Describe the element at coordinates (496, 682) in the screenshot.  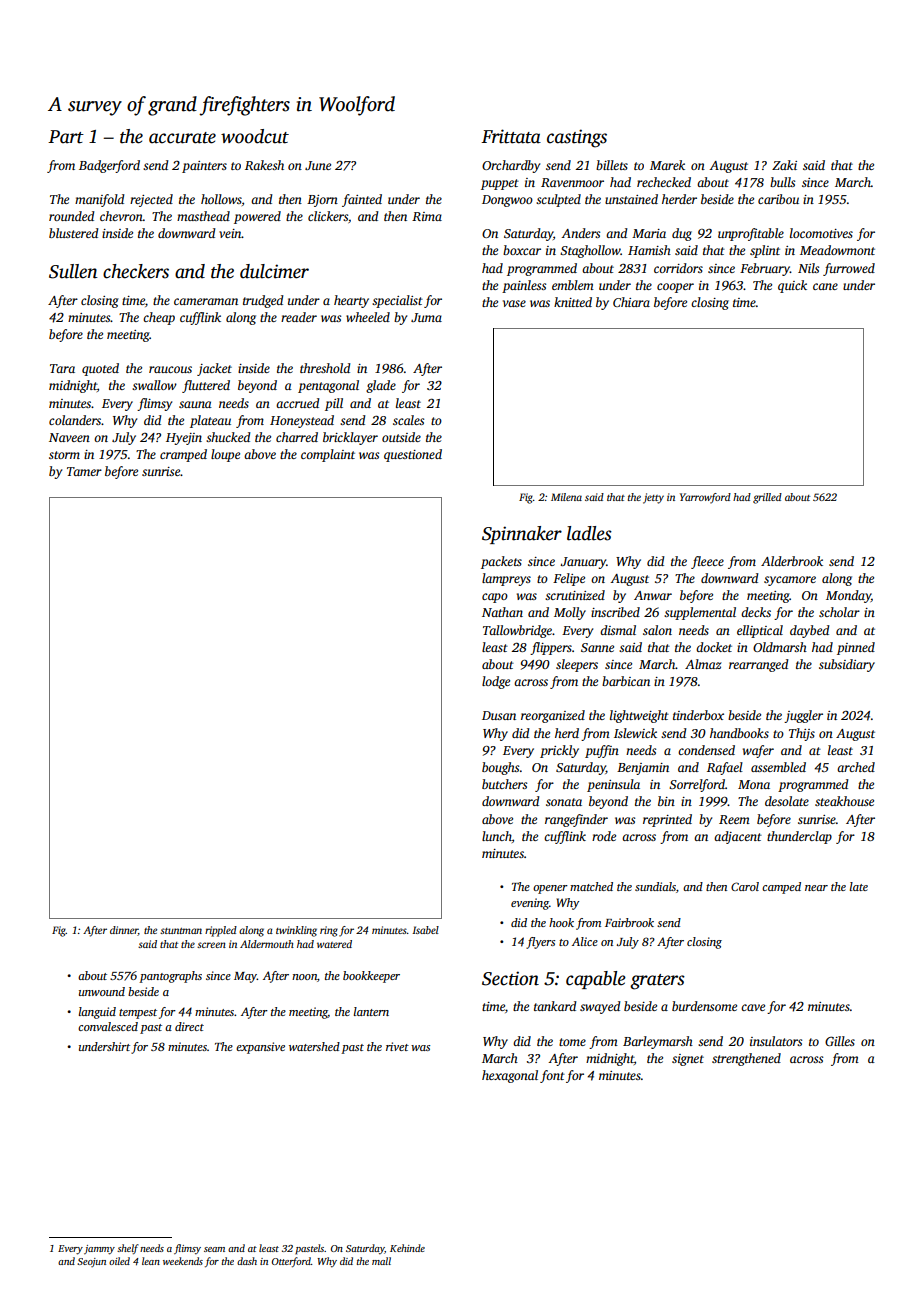
I see `lodge` at that location.
